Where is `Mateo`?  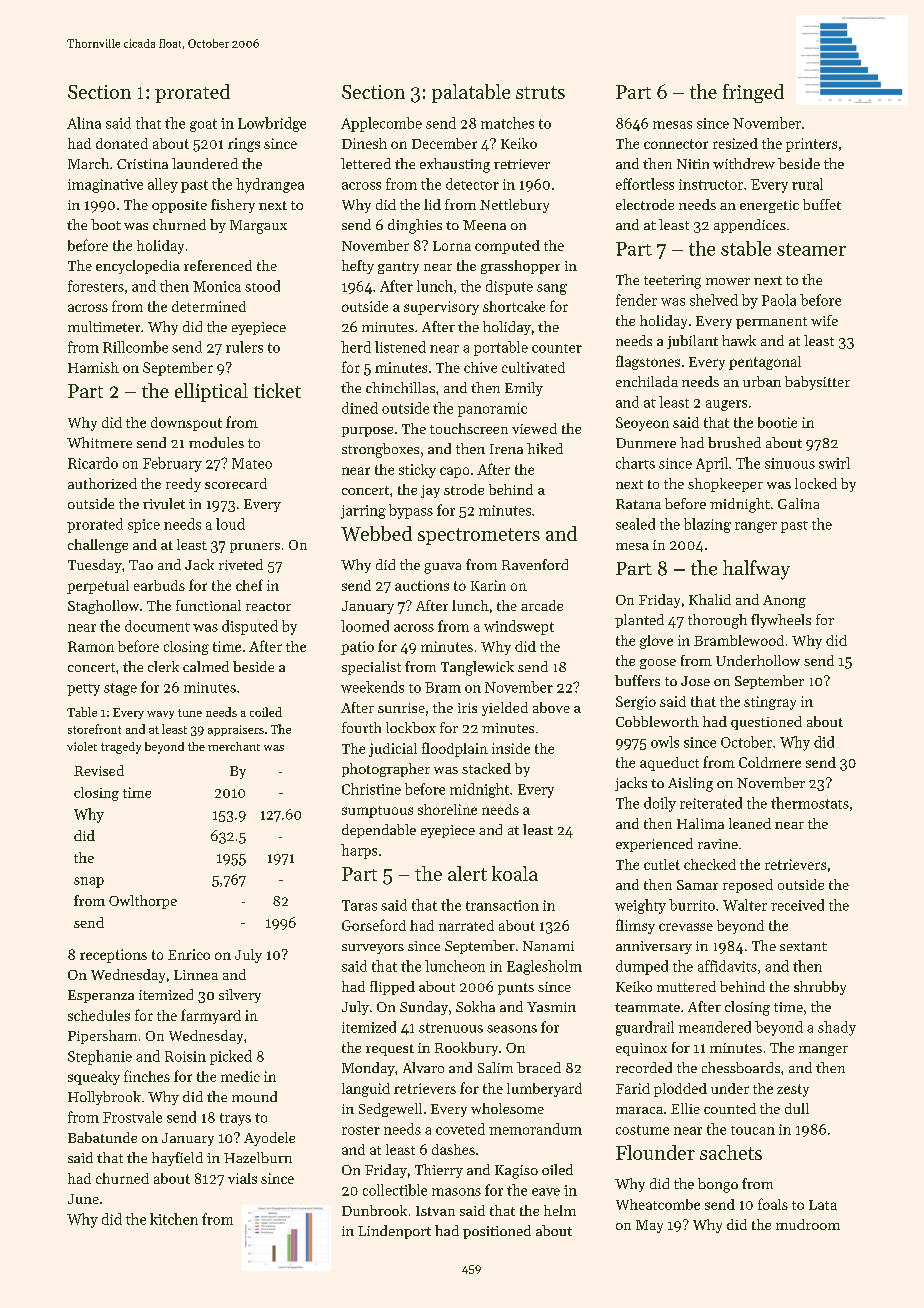 Mateo is located at coordinates (252, 463).
